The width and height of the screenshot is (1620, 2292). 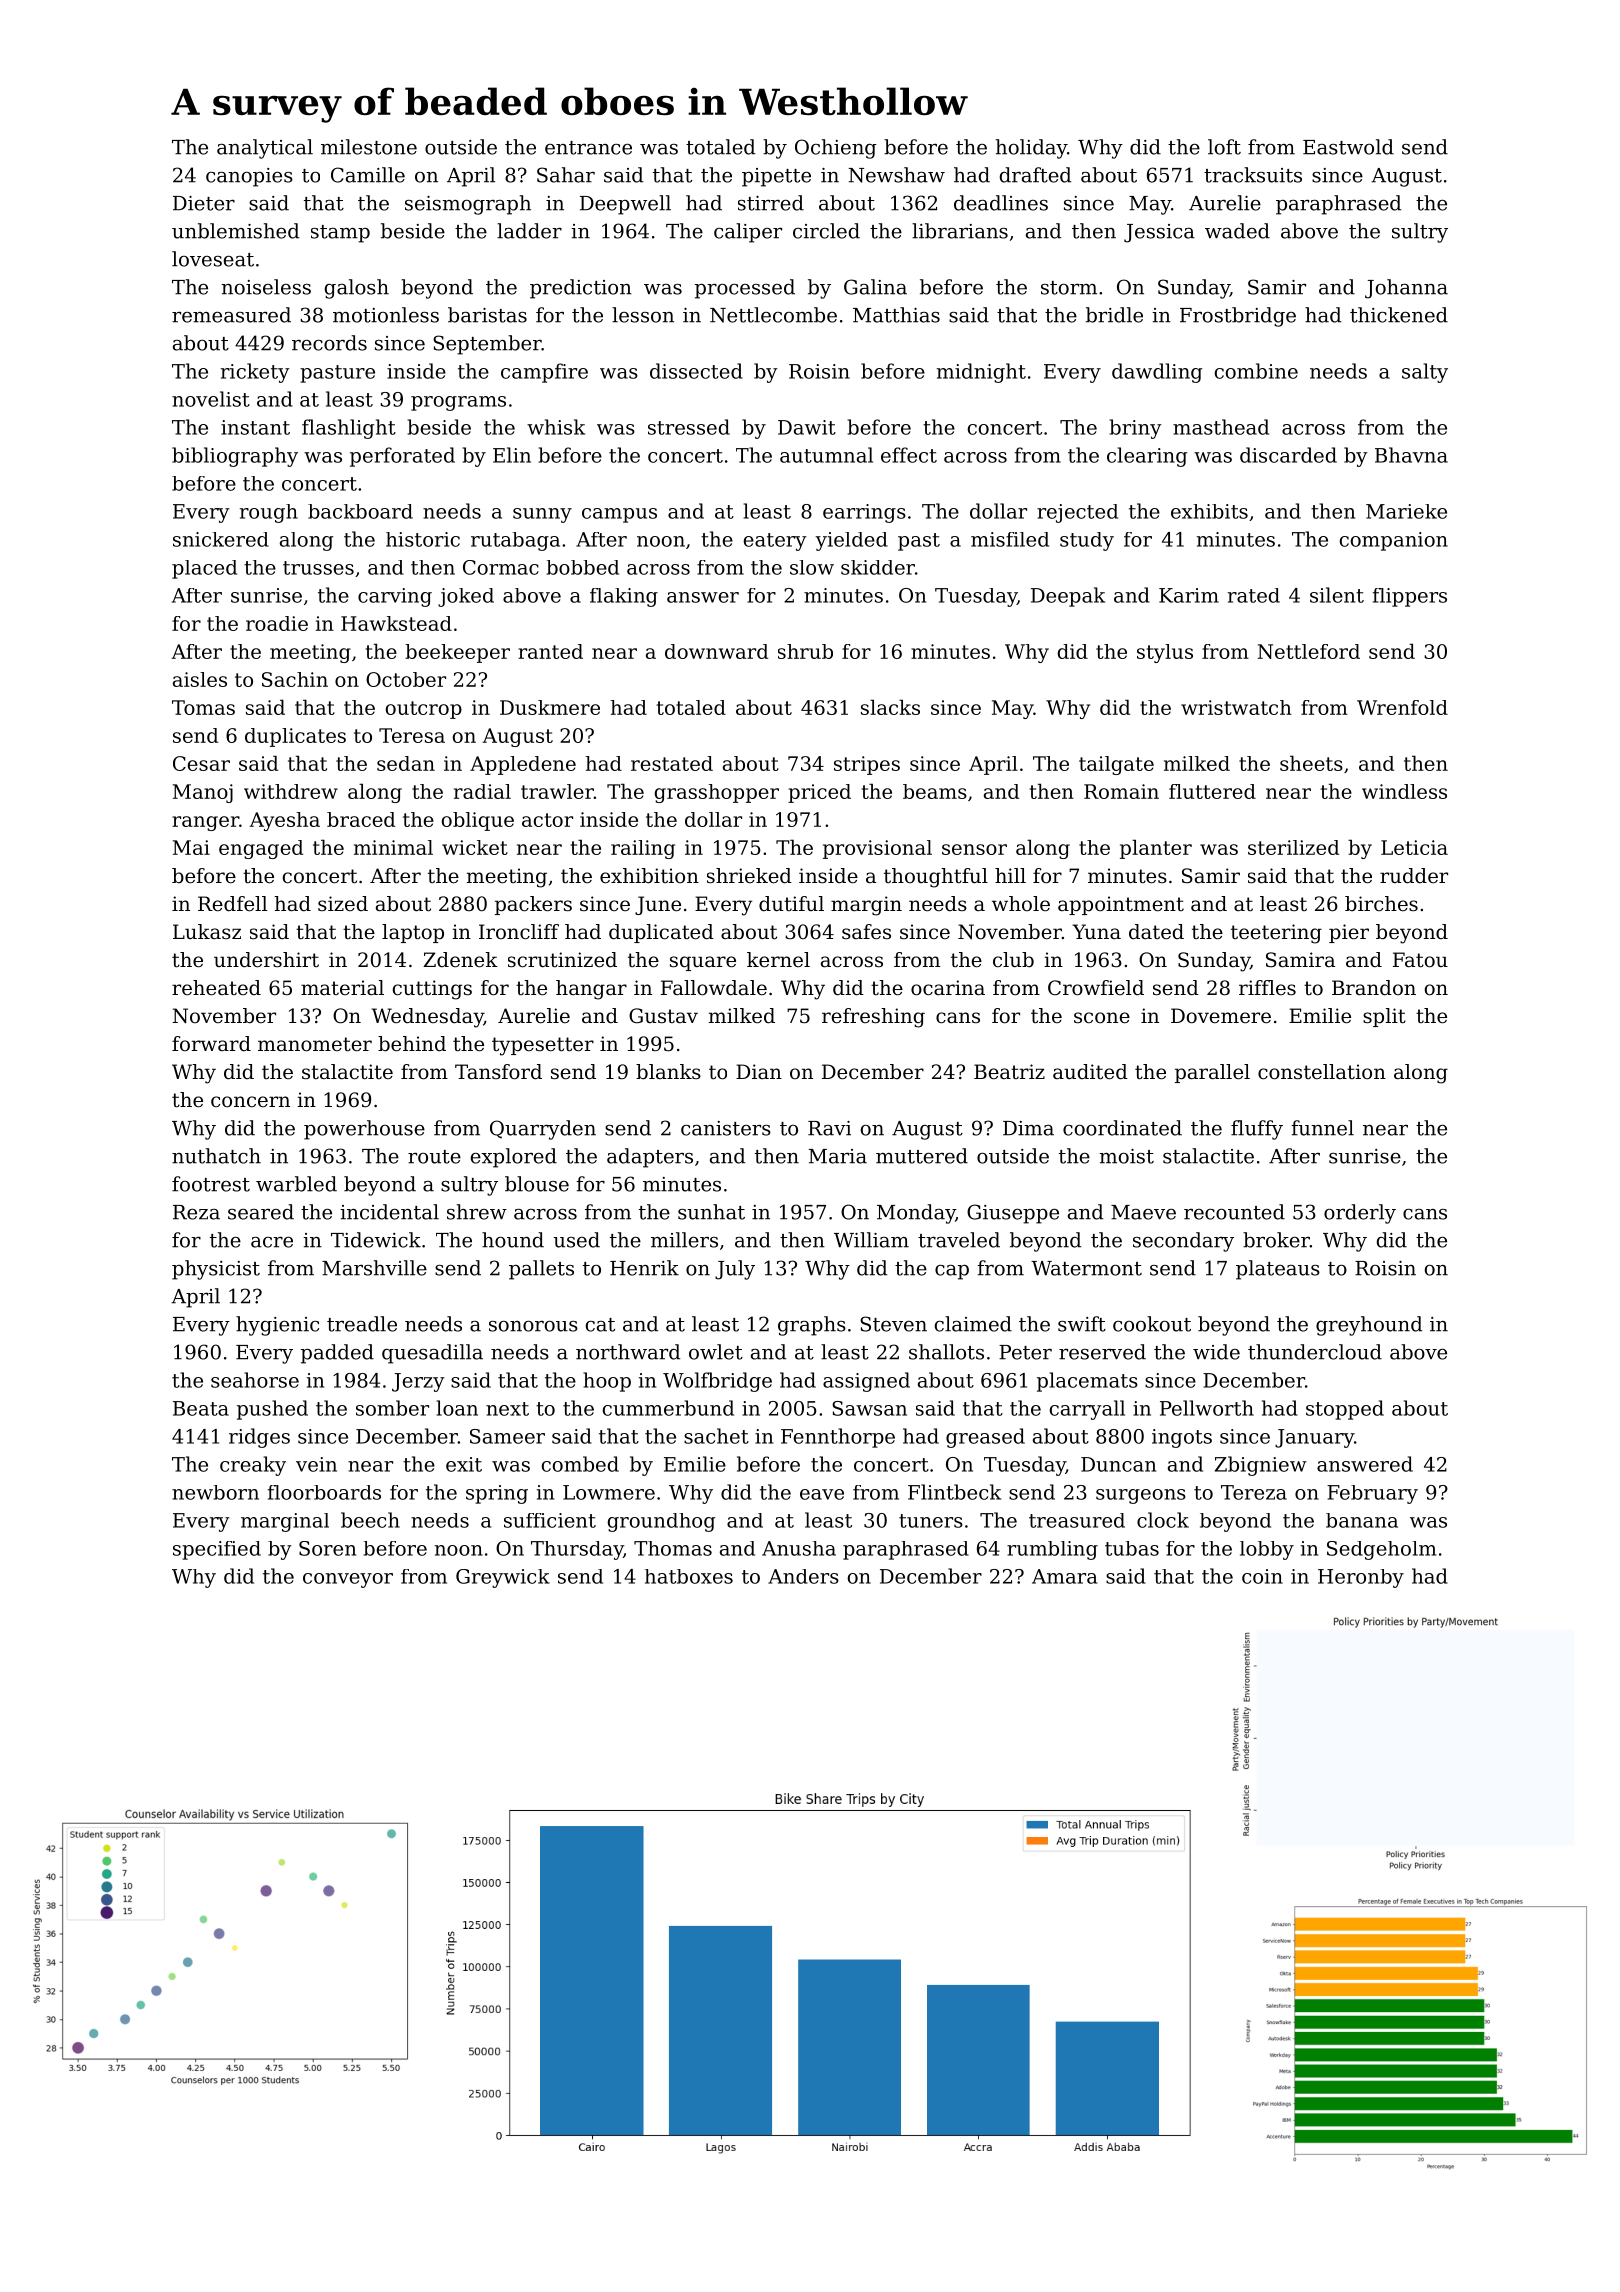 What do you see at coordinates (711, 1212) in the screenshot?
I see `sunhat` at bounding box center [711, 1212].
